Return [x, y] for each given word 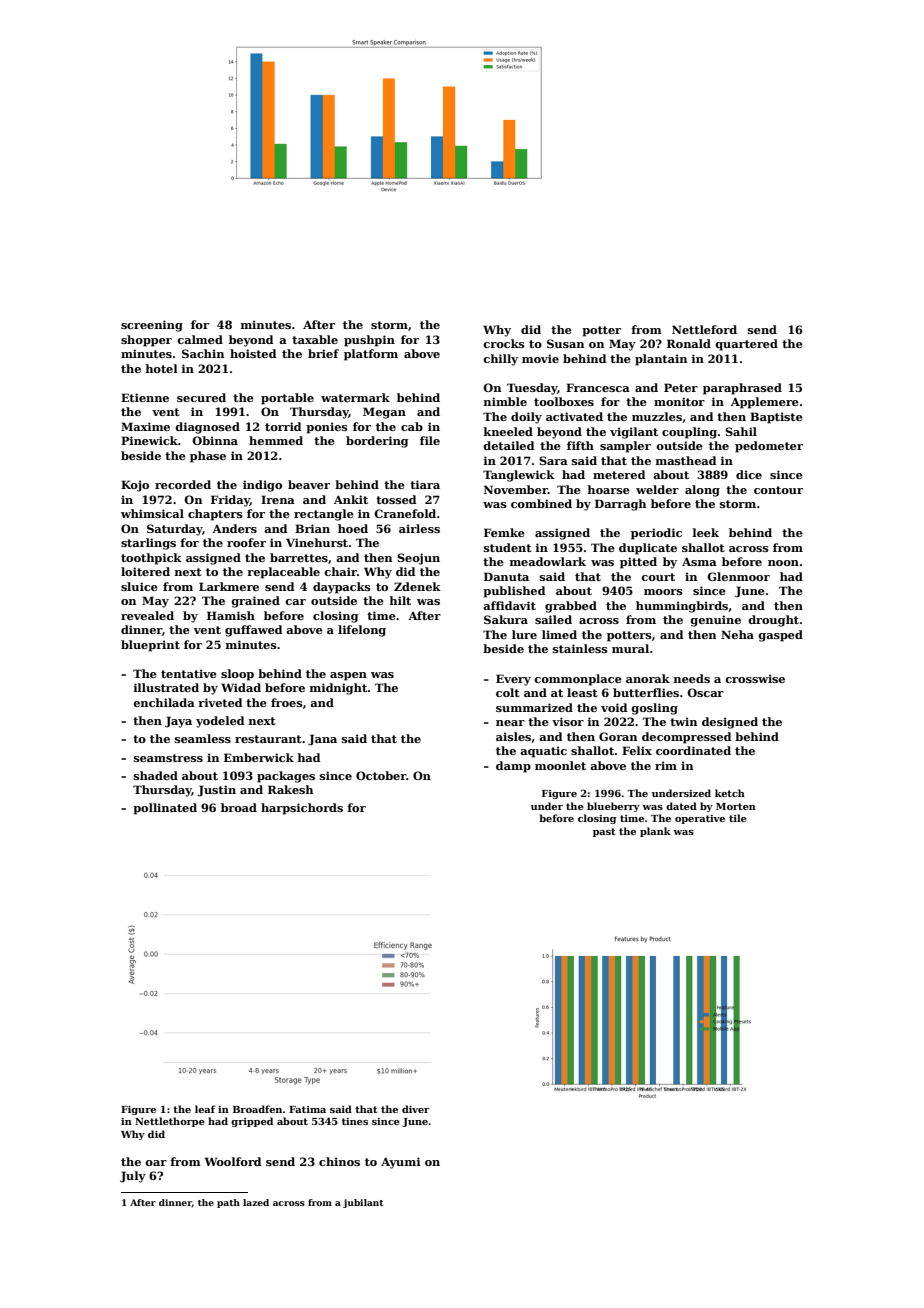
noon [783, 563]
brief [323, 353]
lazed [256, 1202]
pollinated [165, 809]
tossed [396, 499]
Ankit [351, 499]
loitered [145, 571]
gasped [780, 636]
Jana [322, 740]
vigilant [634, 433]
